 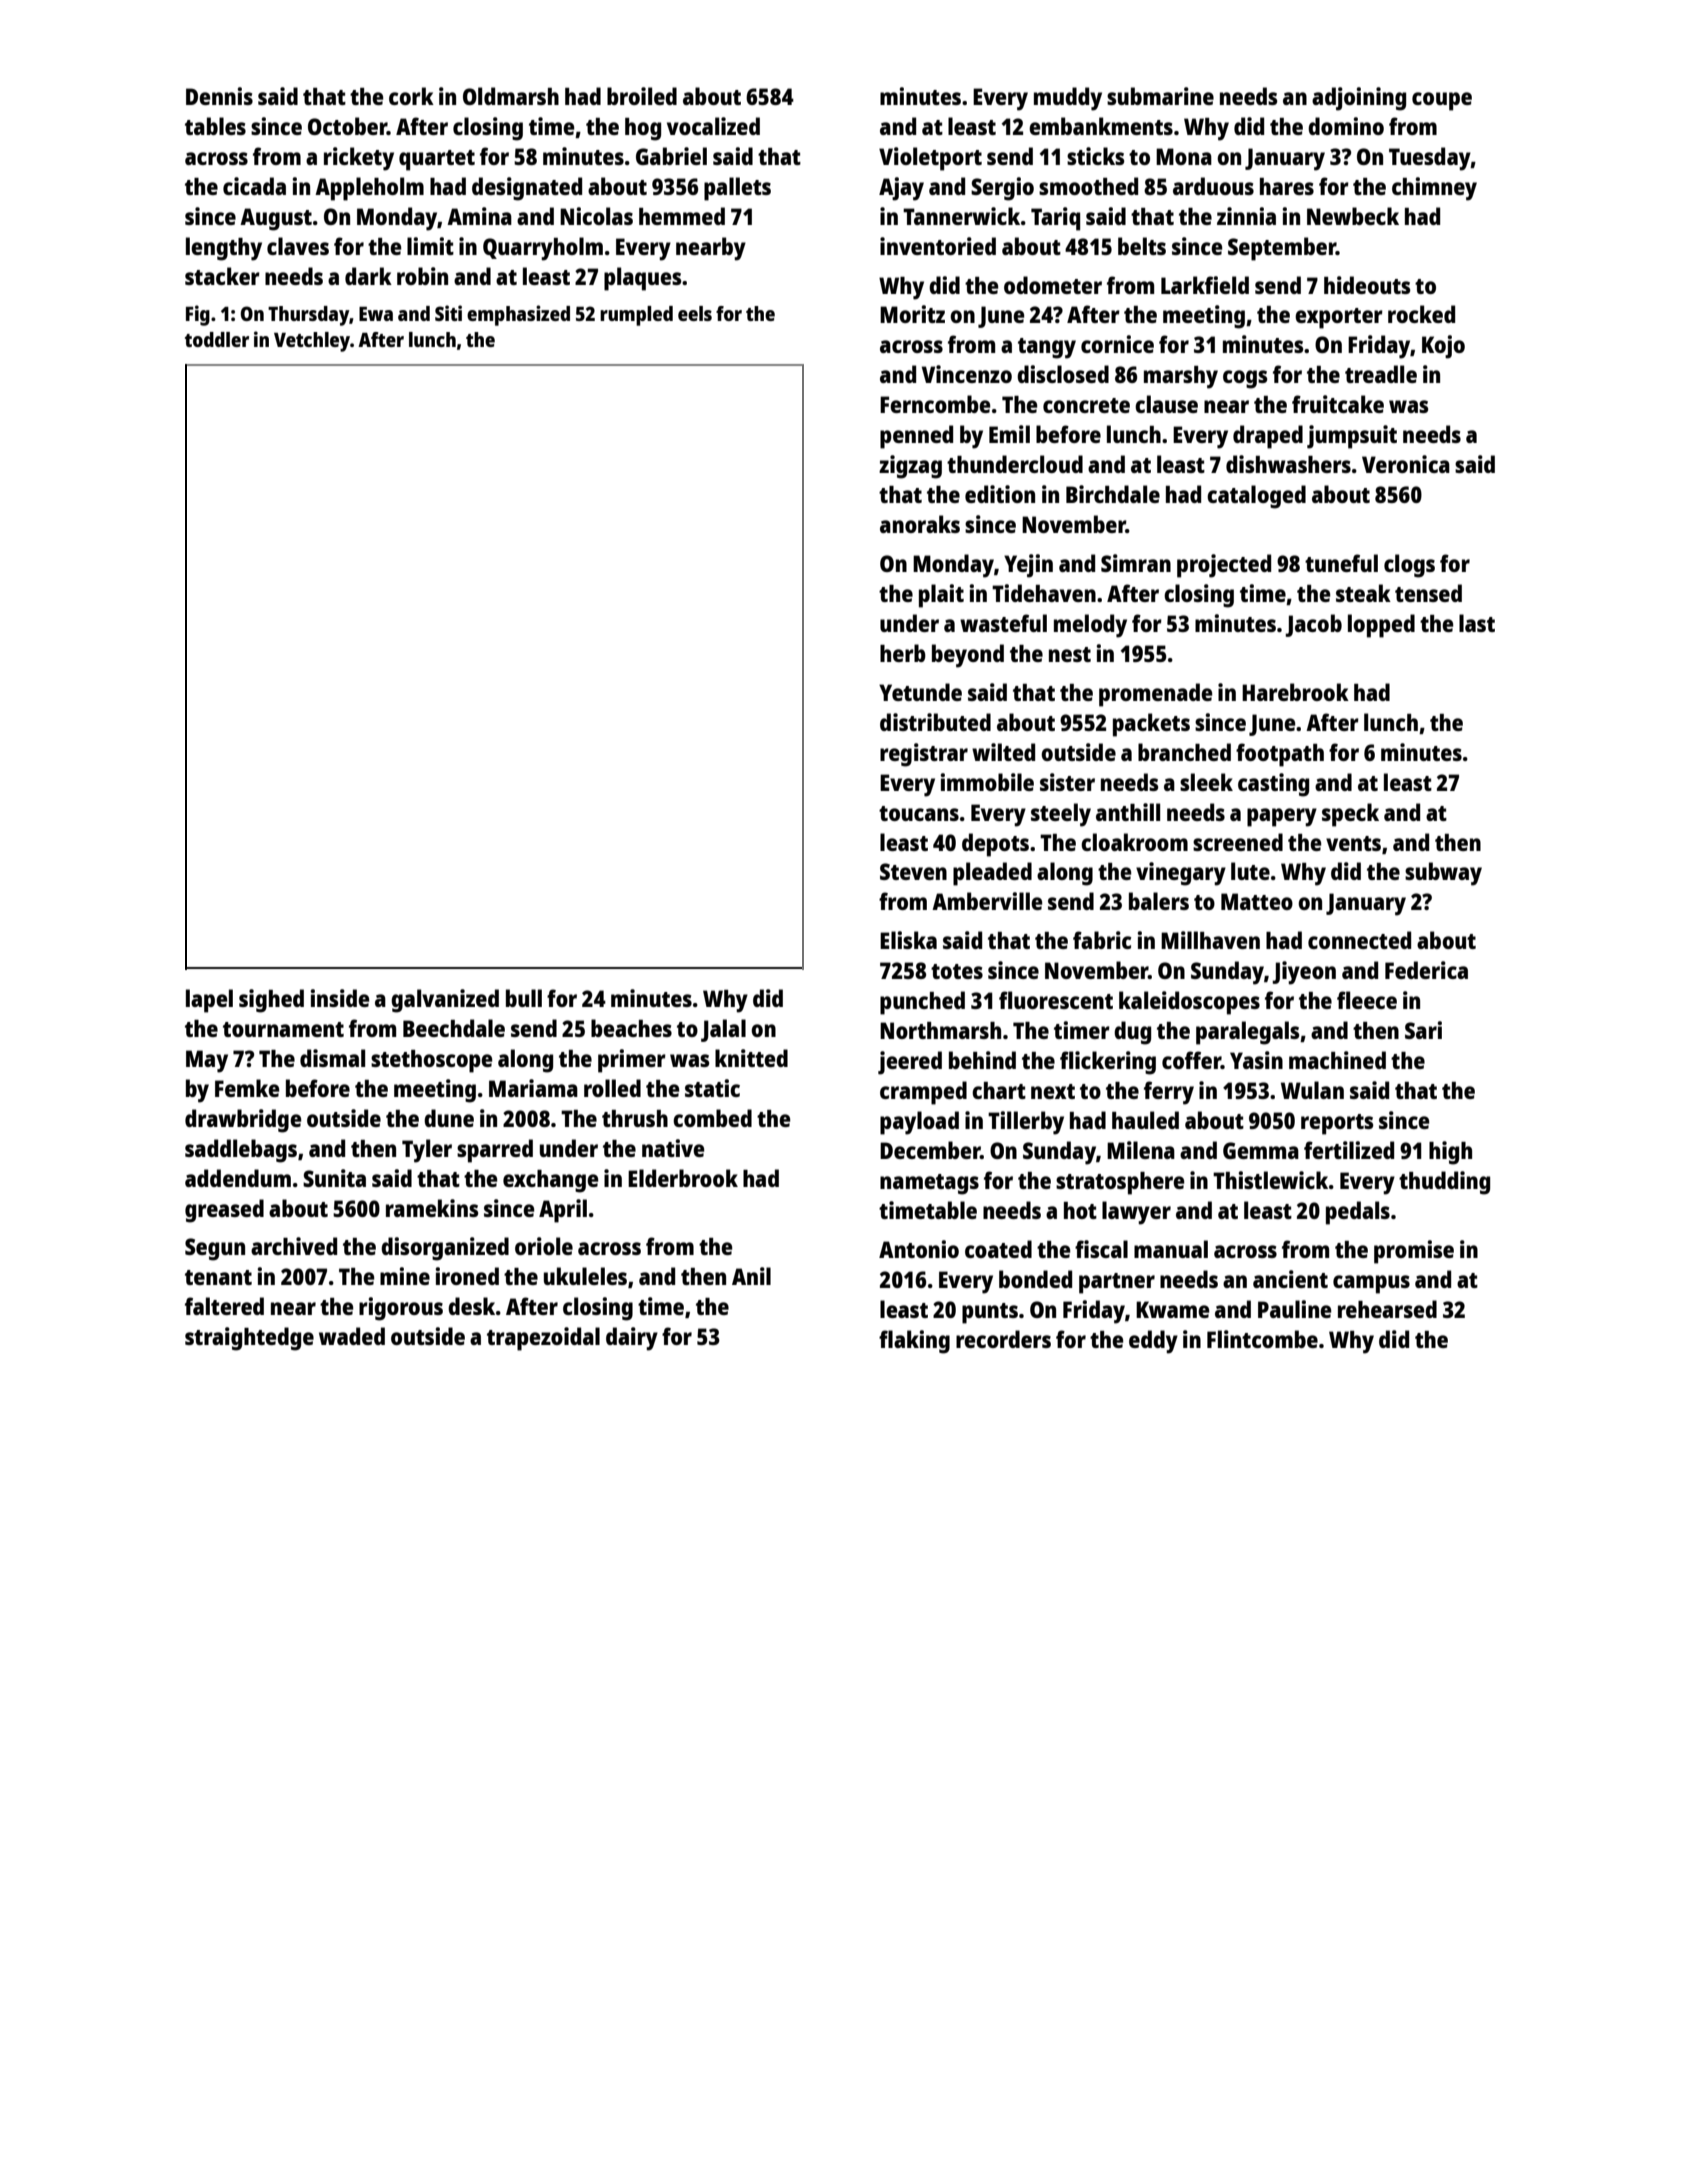 What do you see at coordinates (1155, 695) in the image?
I see `promenade` at bounding box center [1155, 695].
